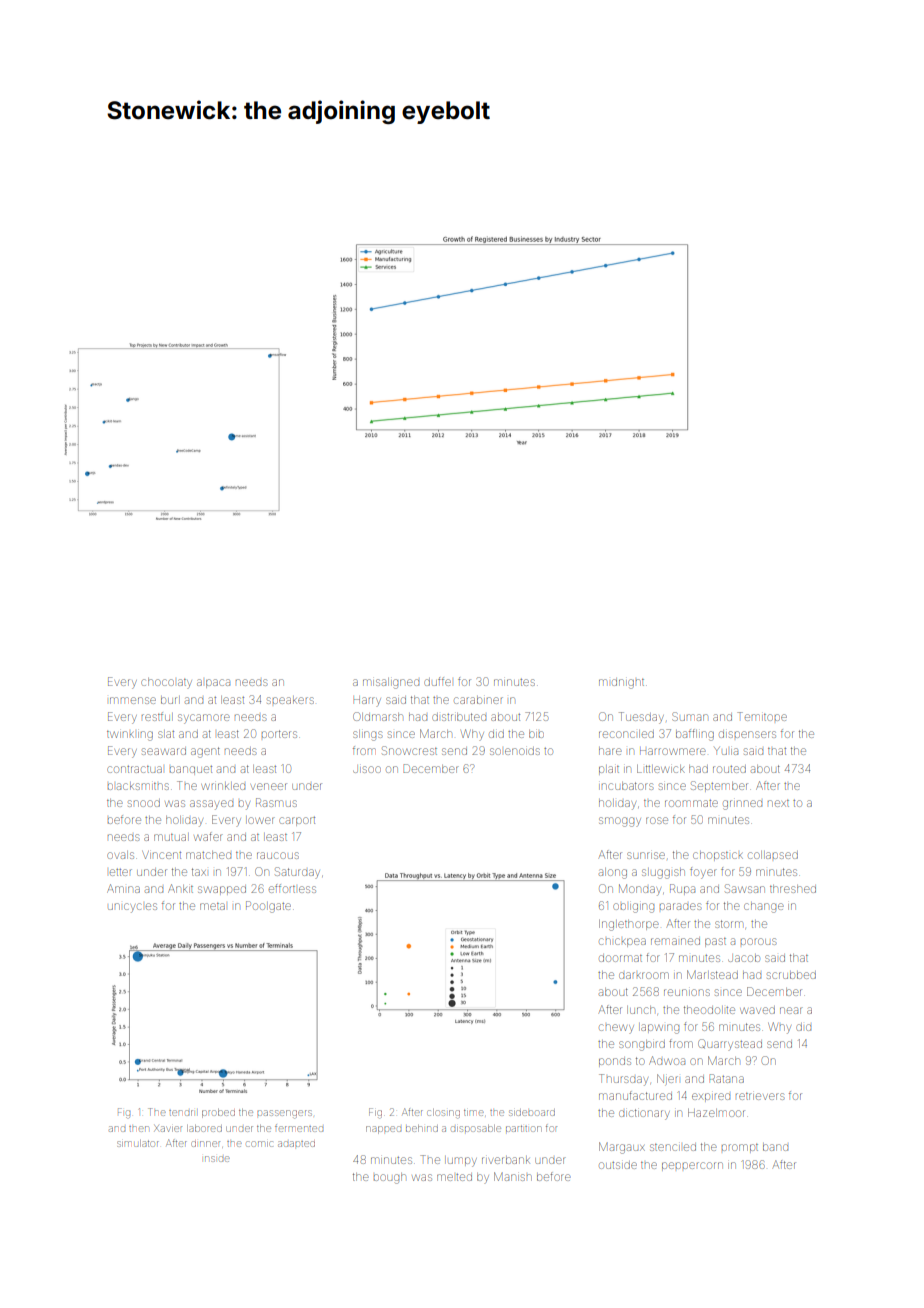 The image size is (924, 1308). I want to click on midnight, so click(621, 684).
